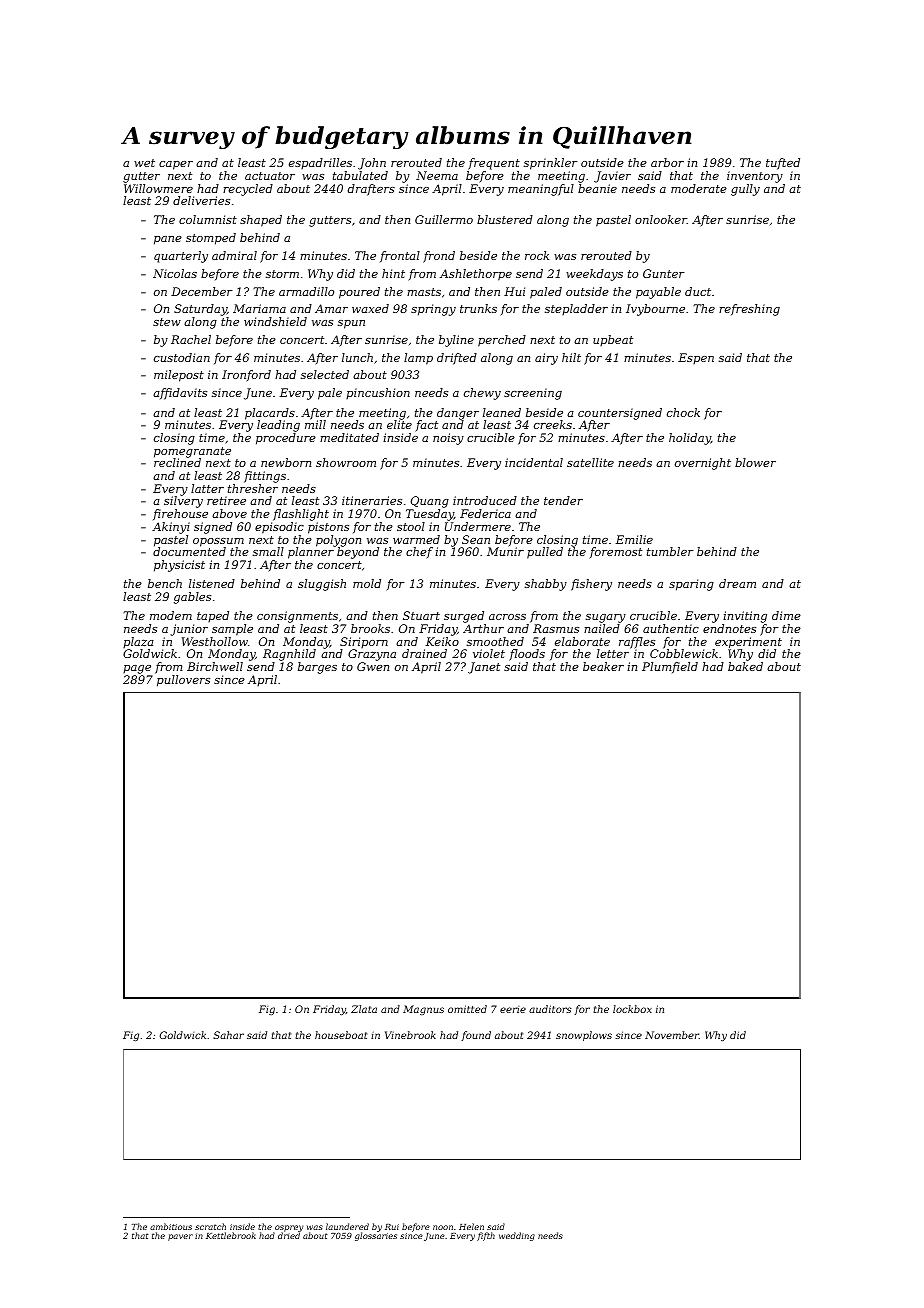  What do you see at coordinates (603, 666) in the image?
I see `beaker` at bounding box center [603, 666].
